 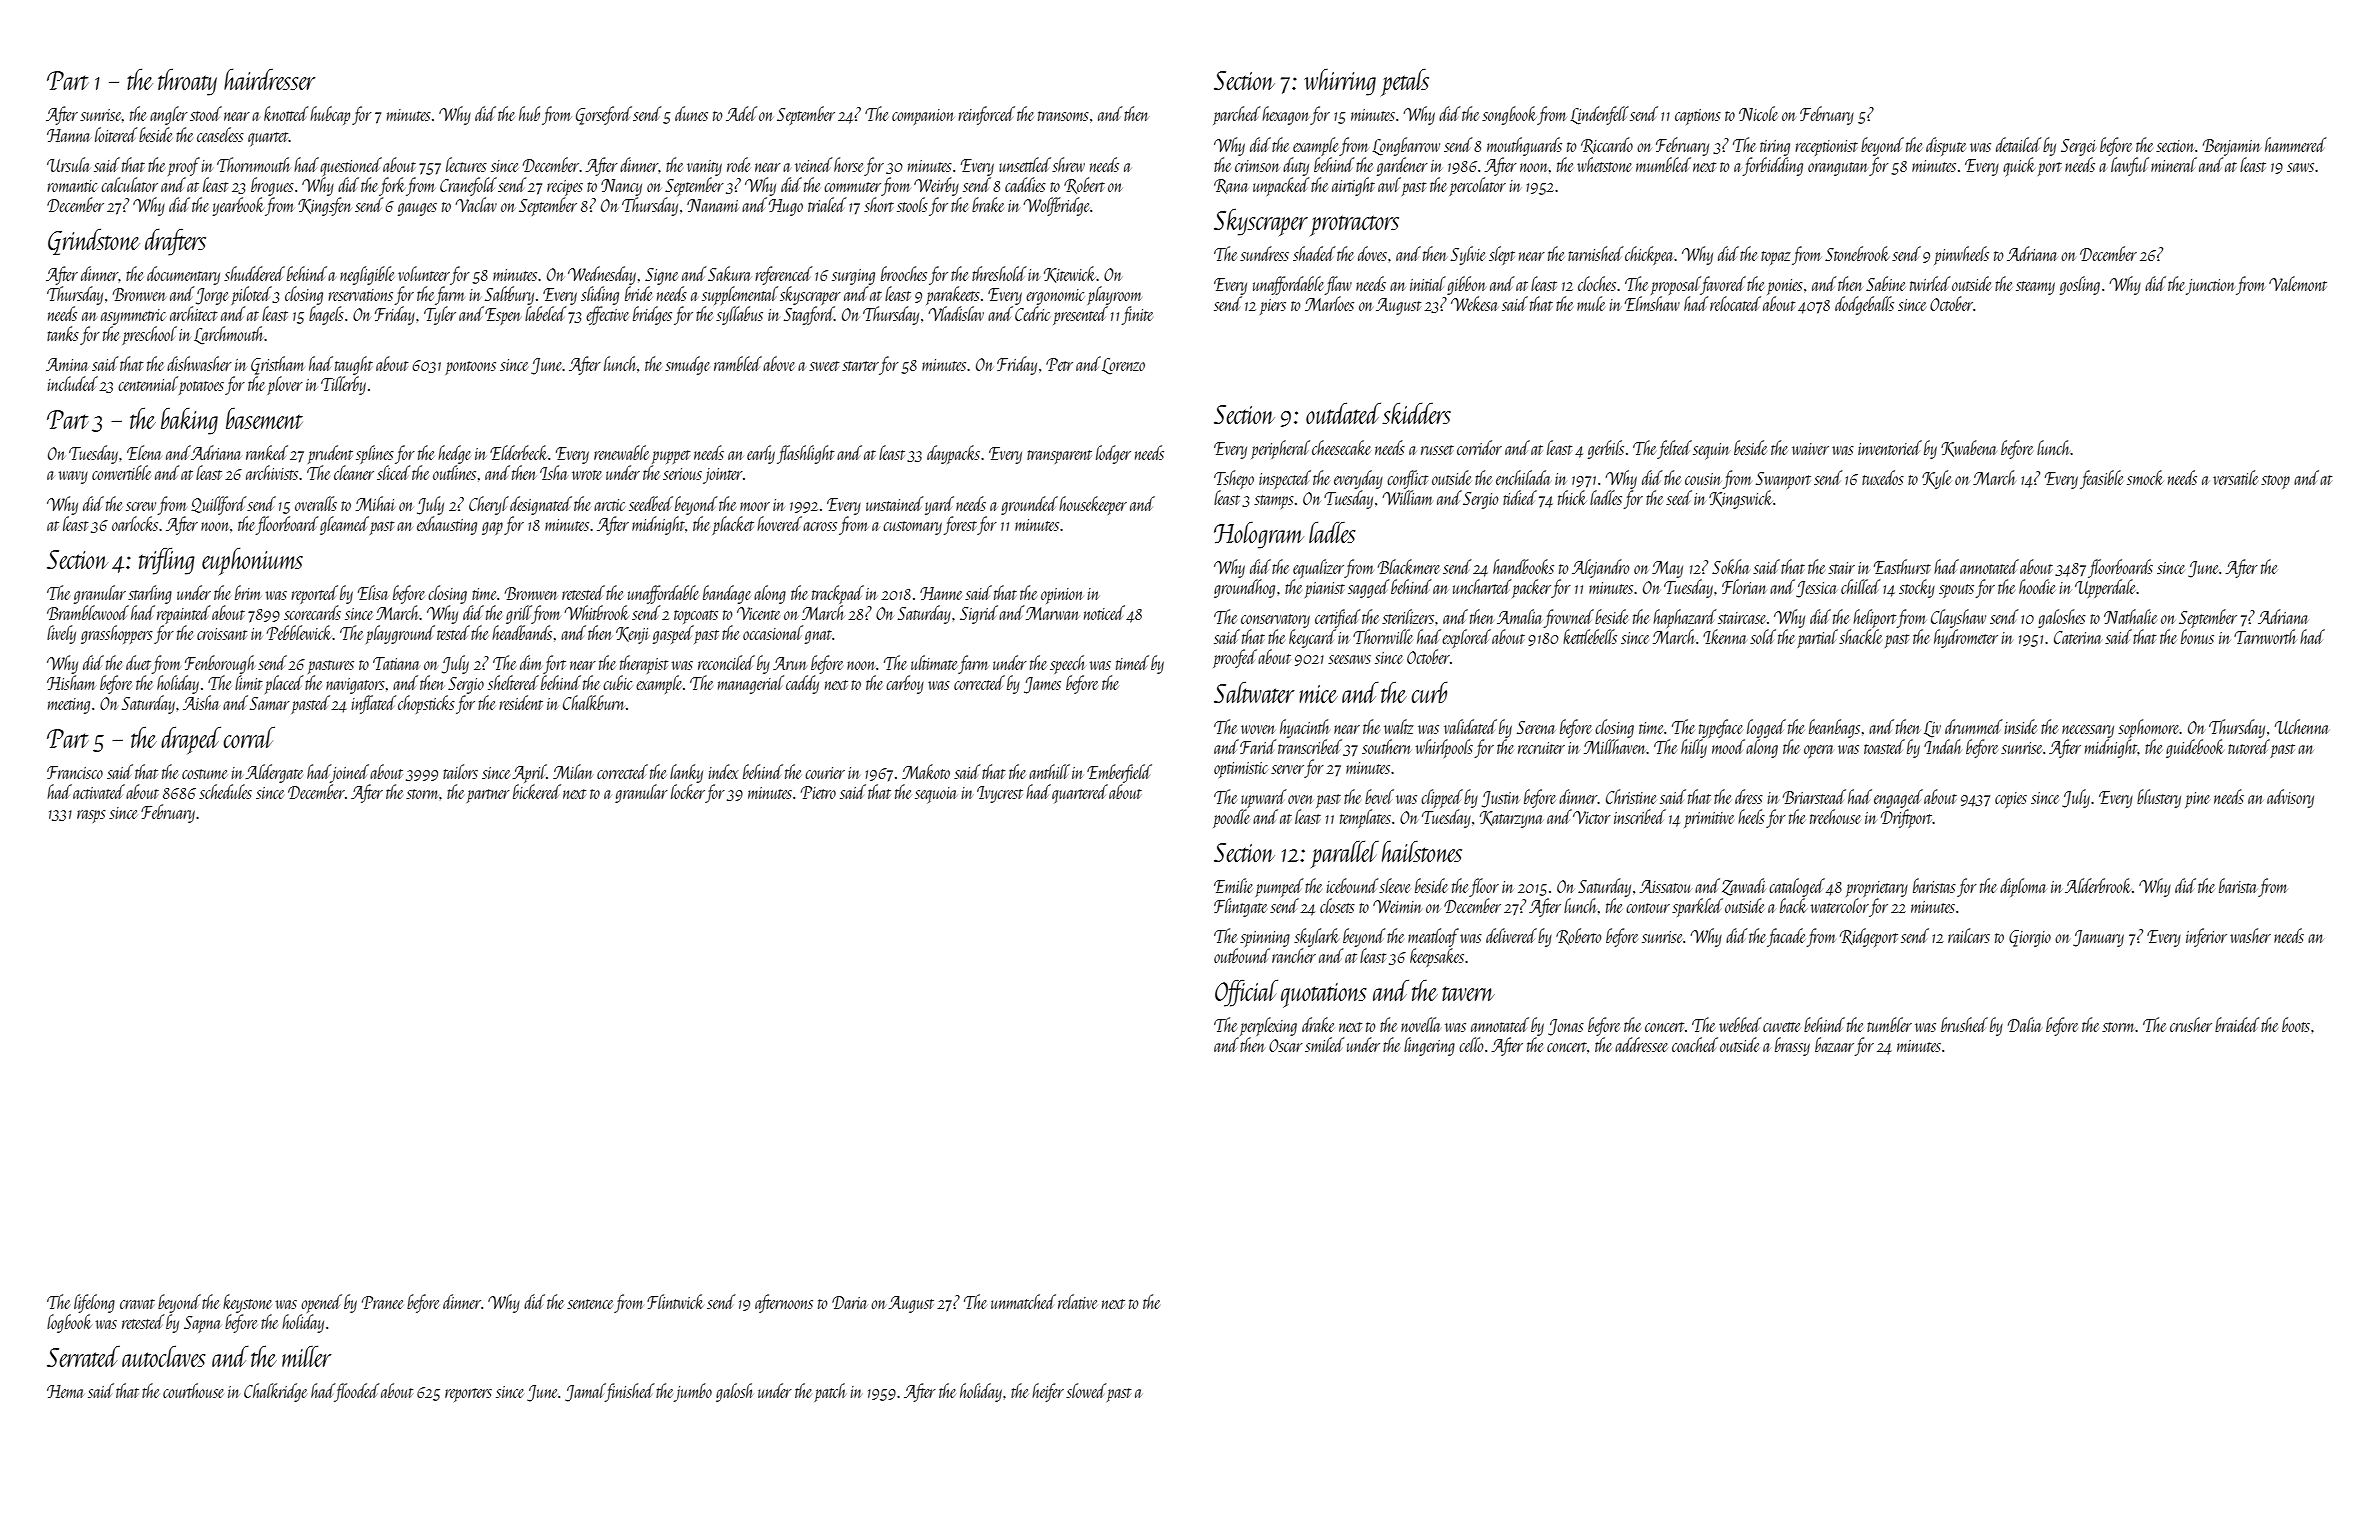 What do you see at coordinates (1265, 939) in the page?
I see `spinning` at bounding box center [1265, 939].
